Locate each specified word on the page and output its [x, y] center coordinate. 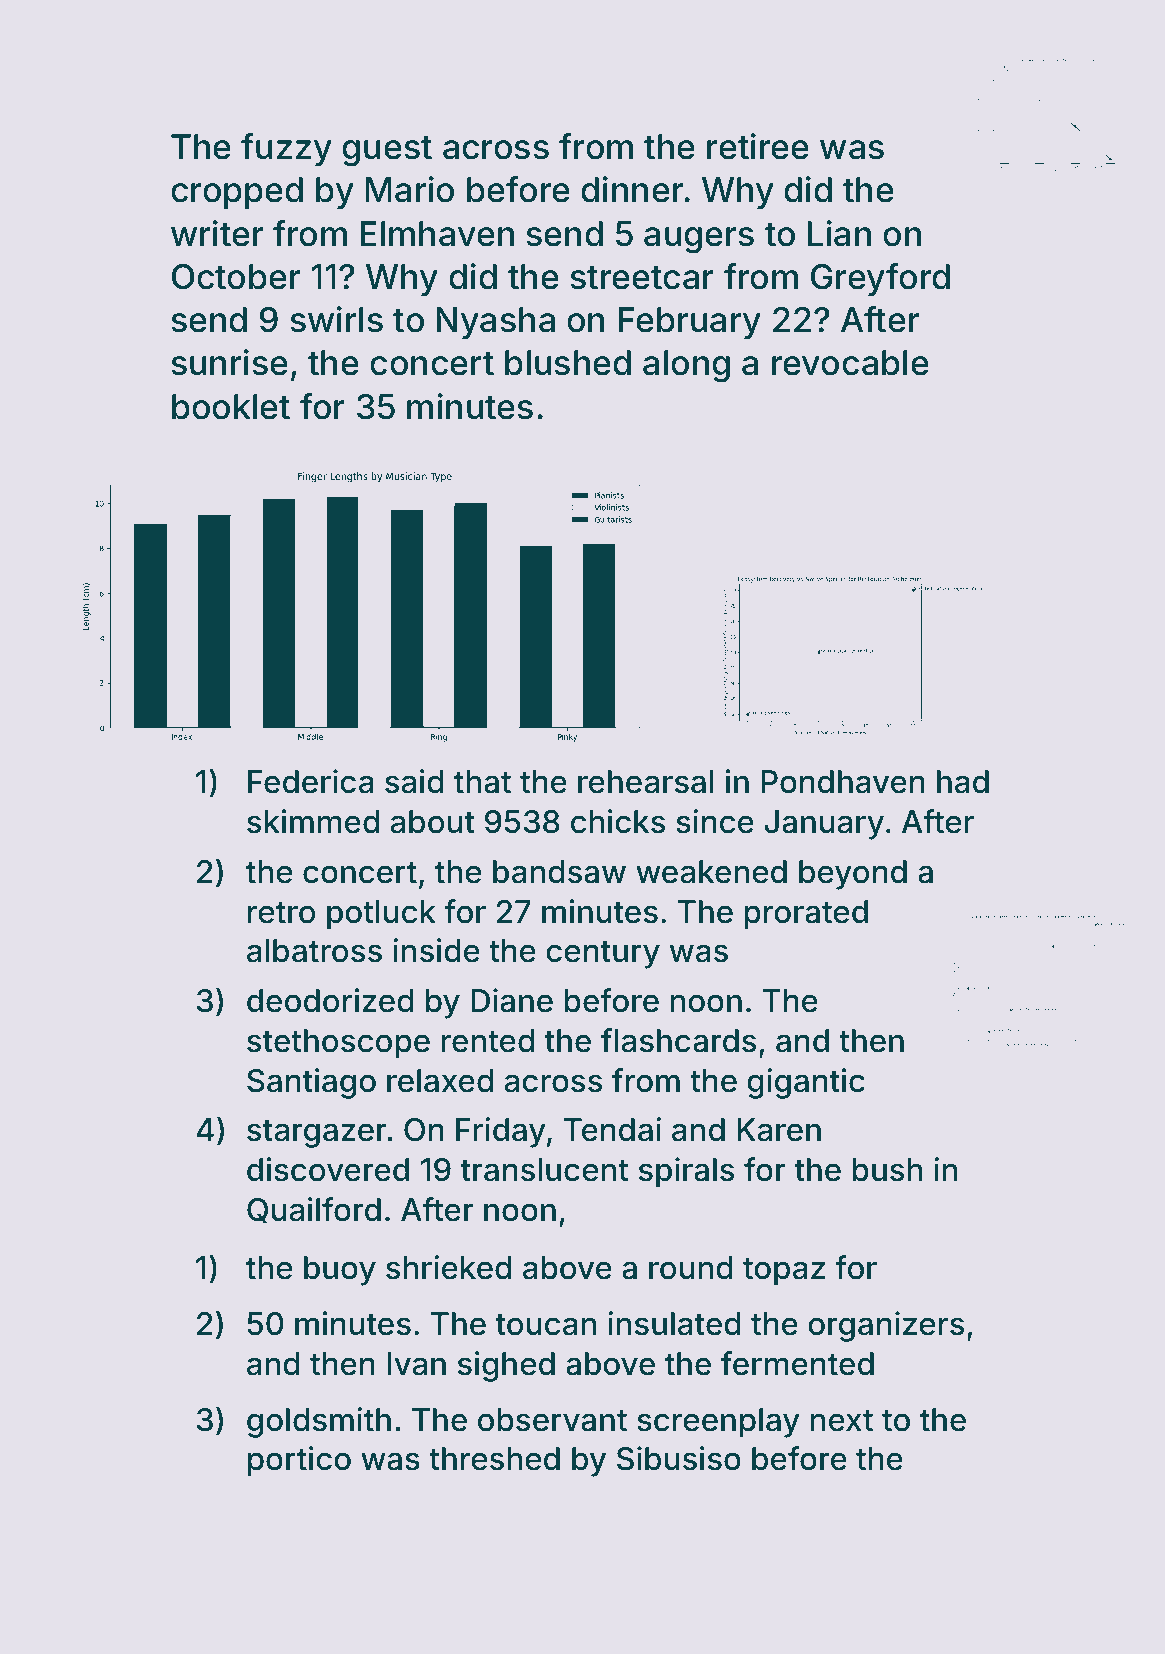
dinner [632, 189]
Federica [311, 781]
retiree [758, 146]
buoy [340, 1271]
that [482, 782]
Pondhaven [843, 782]
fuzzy [286, 149]
